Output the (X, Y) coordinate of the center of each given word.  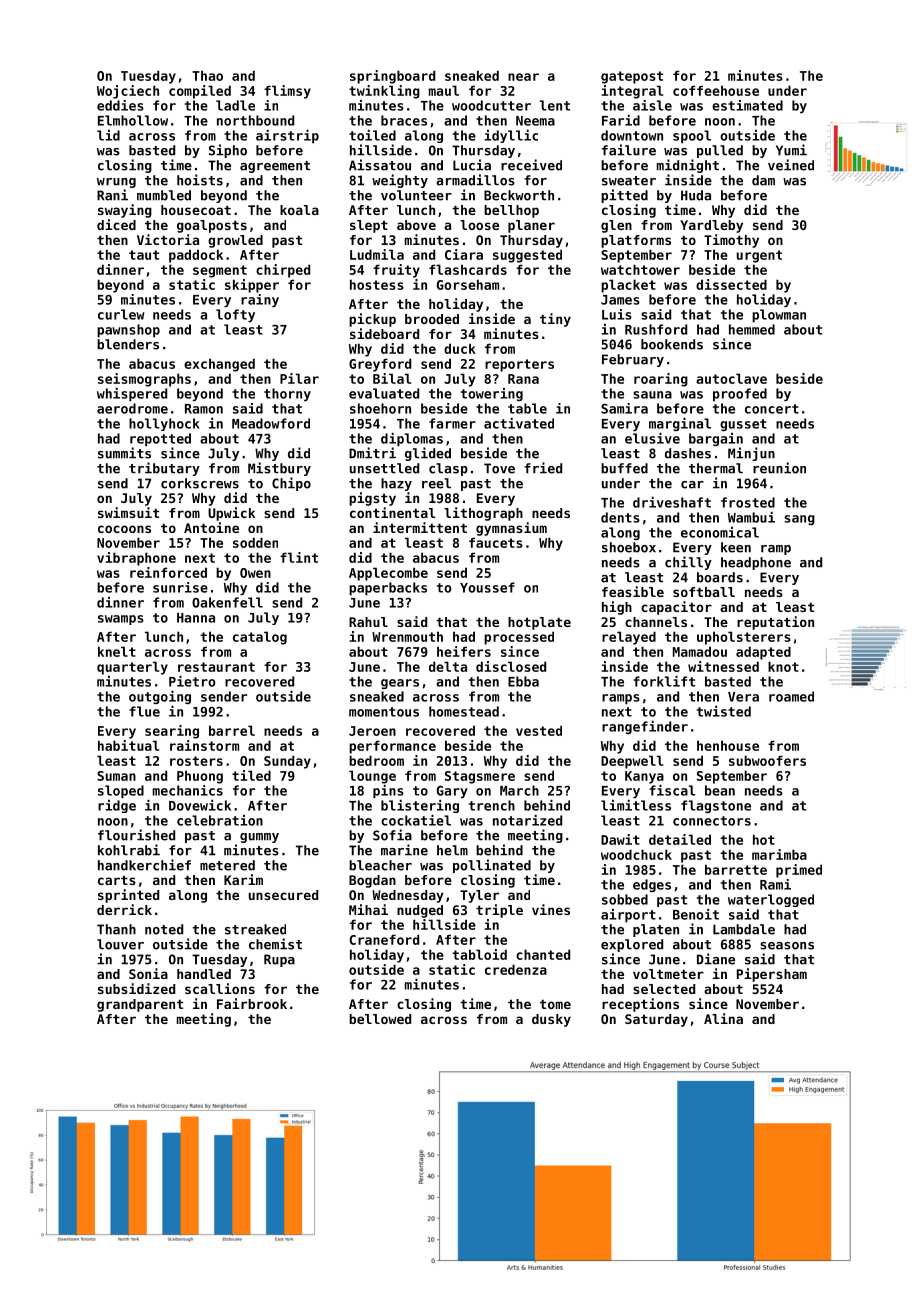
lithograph (483, 514)
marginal (680, 424)
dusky (551, 1020)
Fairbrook (252, 1003)
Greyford (380, 365)
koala (299, 210)
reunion (779, 468)
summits (124, 453)
